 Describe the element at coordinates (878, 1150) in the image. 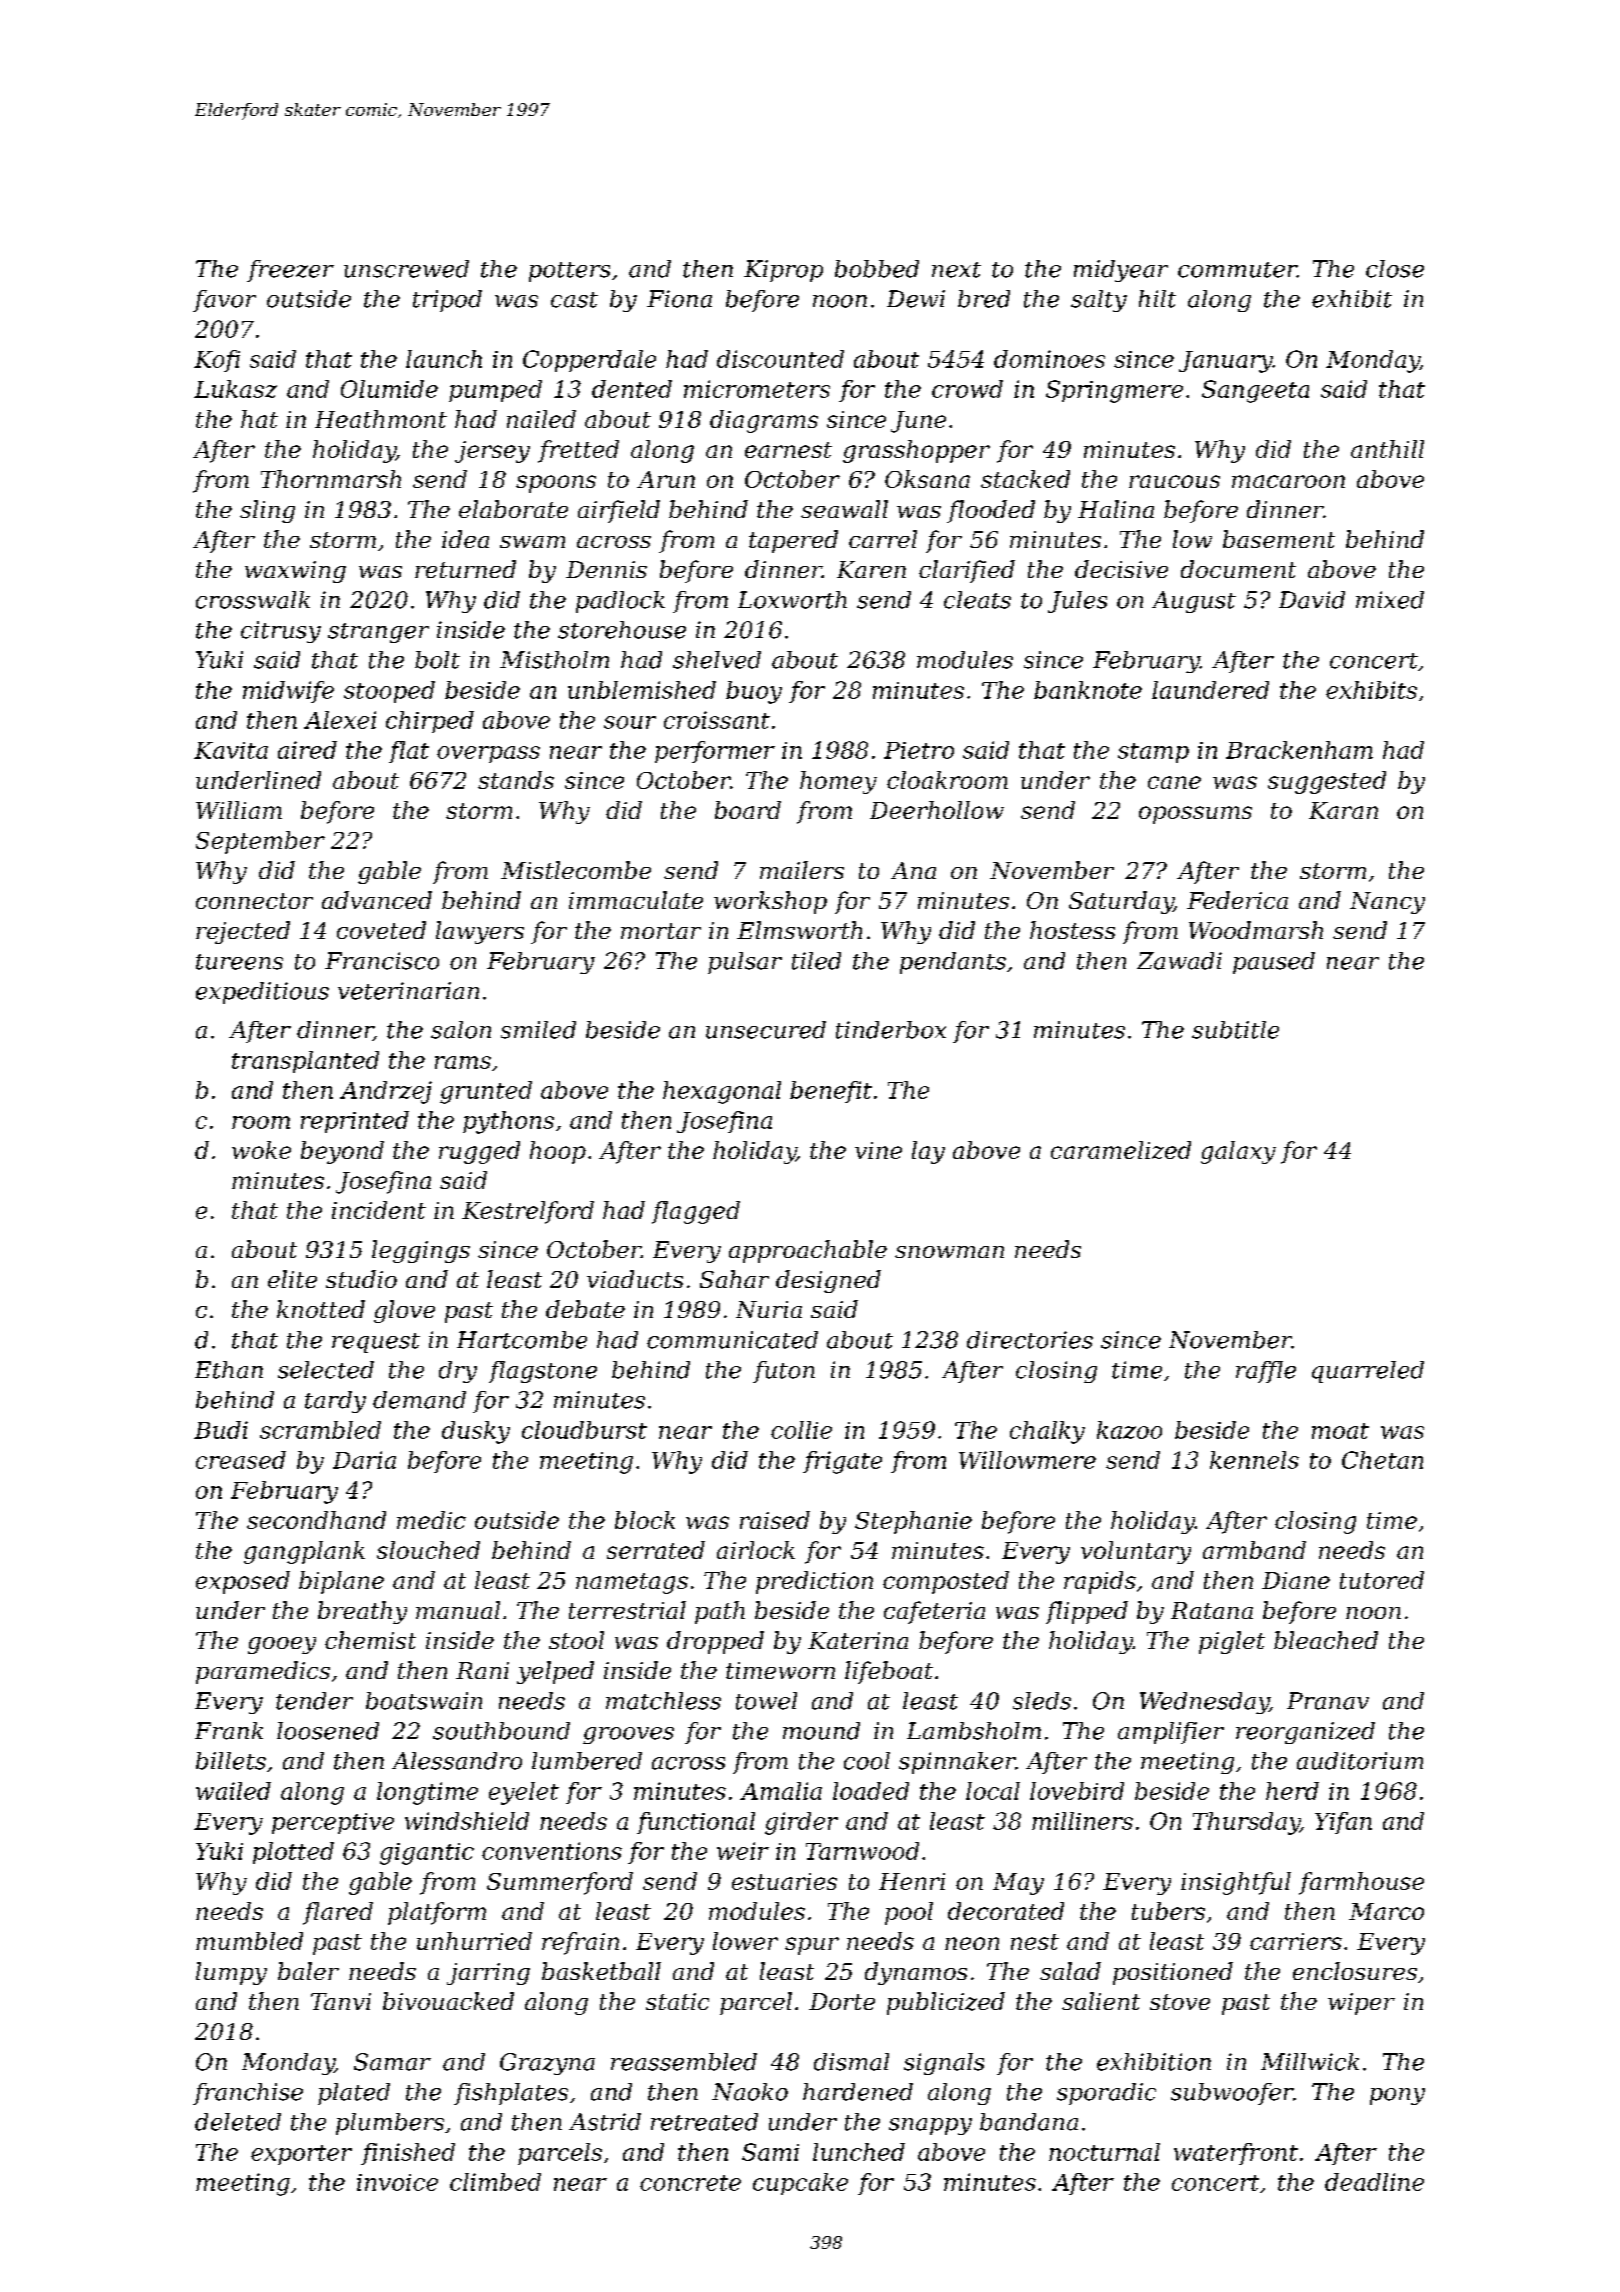

I see `vine` at that location.
